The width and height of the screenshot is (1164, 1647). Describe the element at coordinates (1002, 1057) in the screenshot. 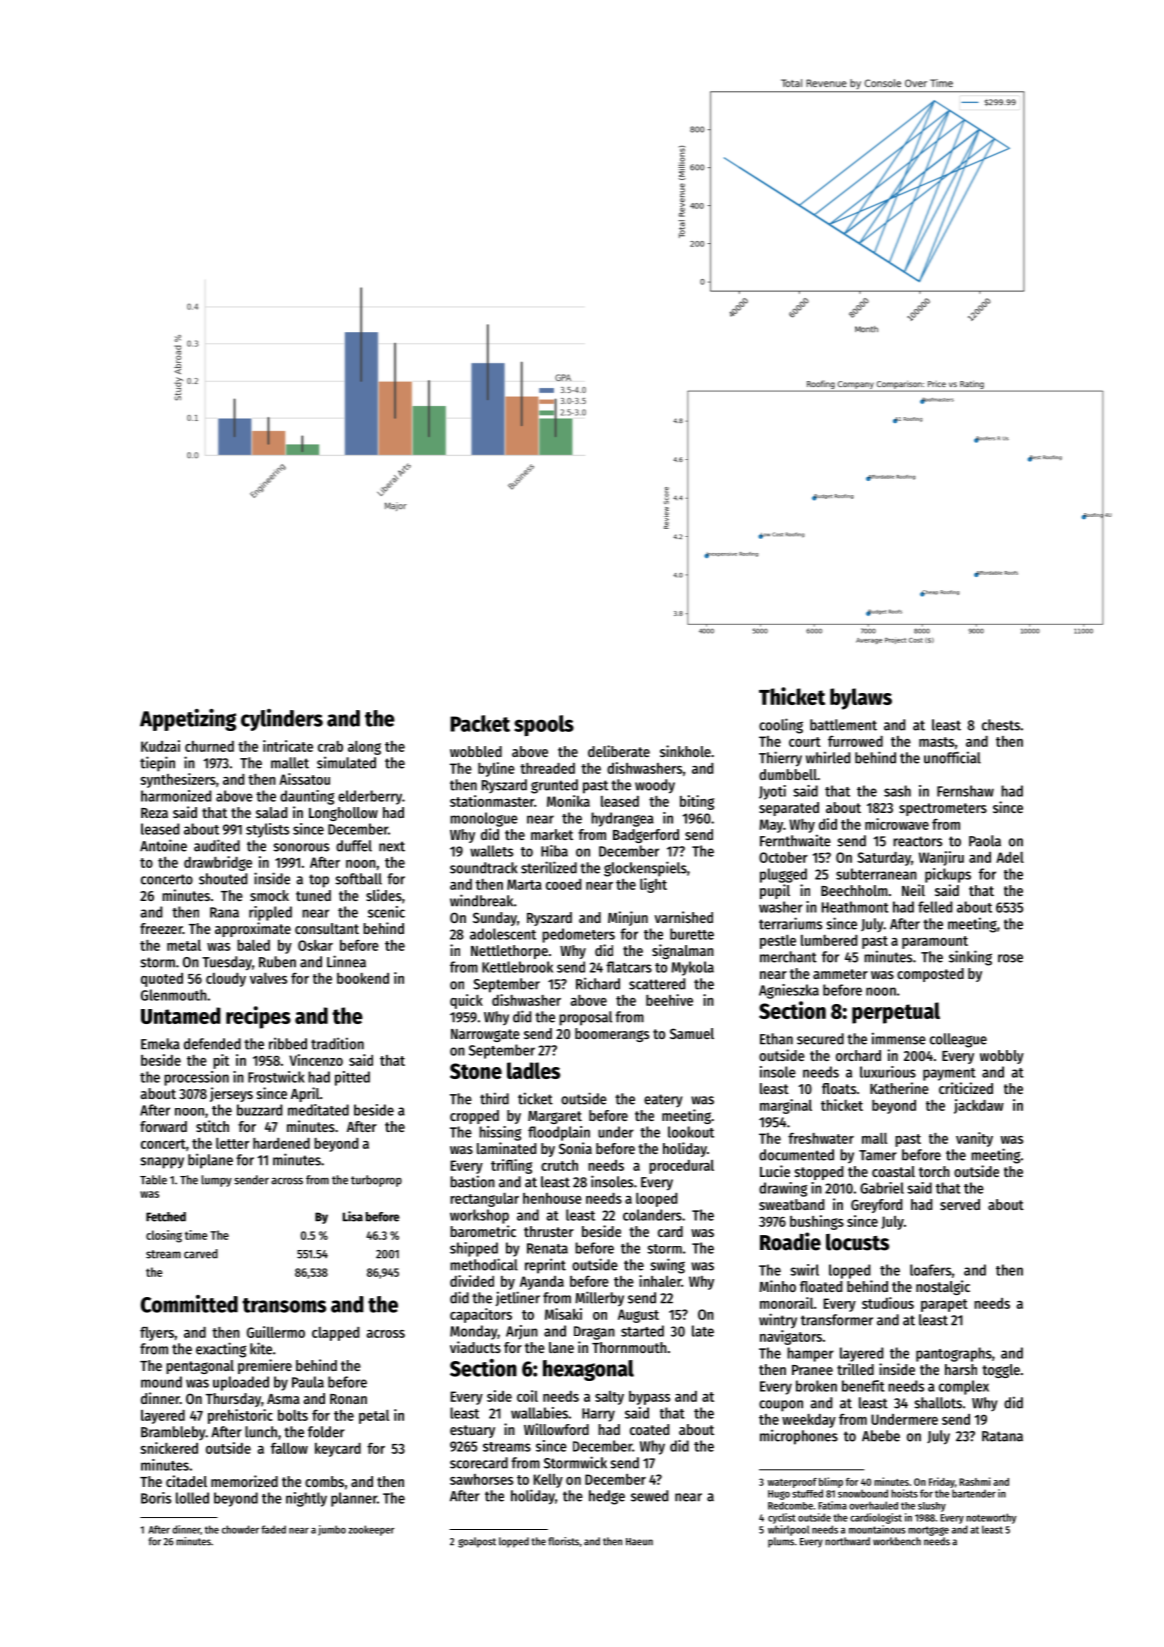

I see `wobbly` at that location.
